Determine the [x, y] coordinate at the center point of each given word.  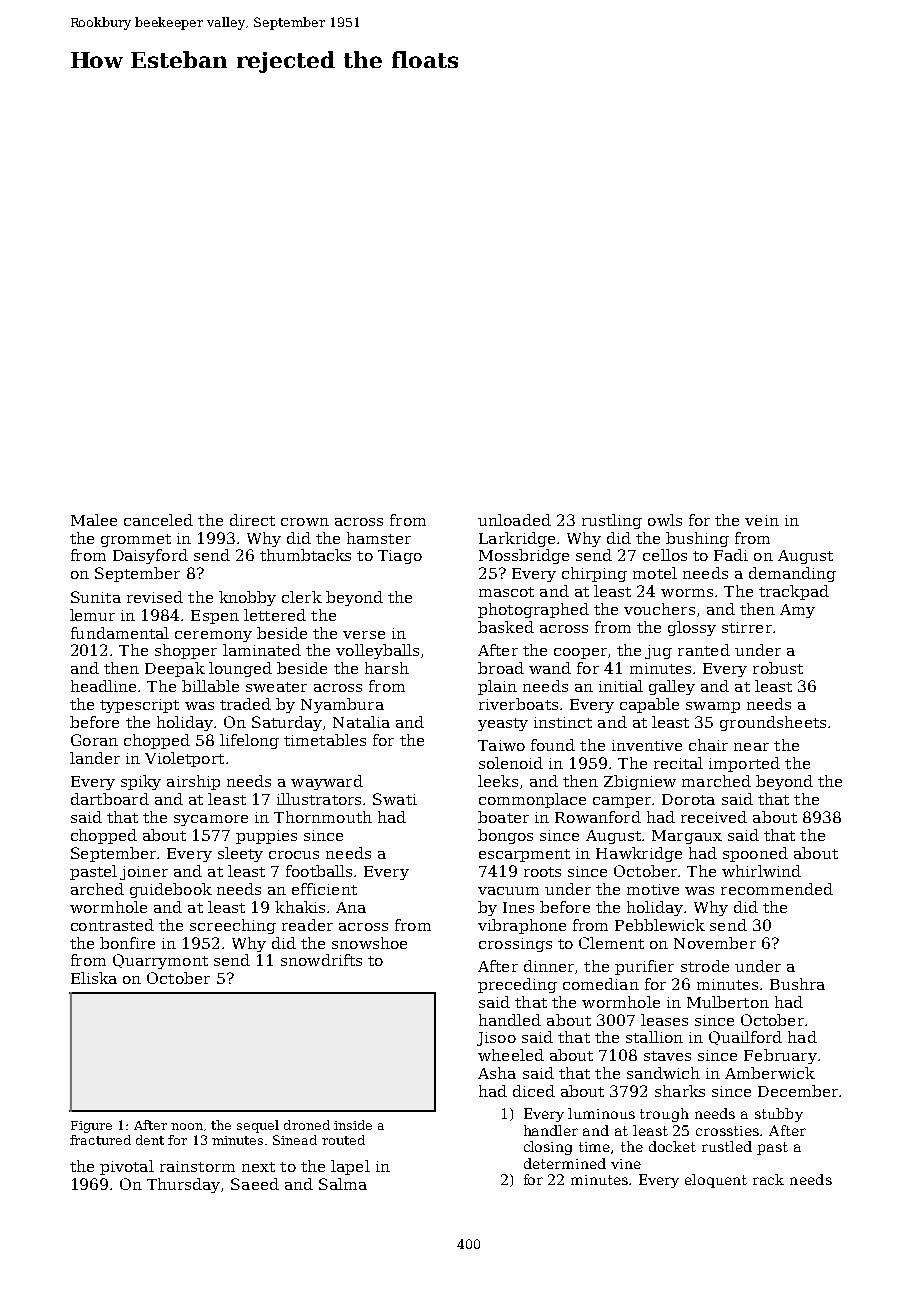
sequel [258, 1126]
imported [744, 764]
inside [353, 1125]
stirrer [747, 627]
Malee [94, 520]
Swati [395, 799]
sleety [240, 854]
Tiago [400, 557]
